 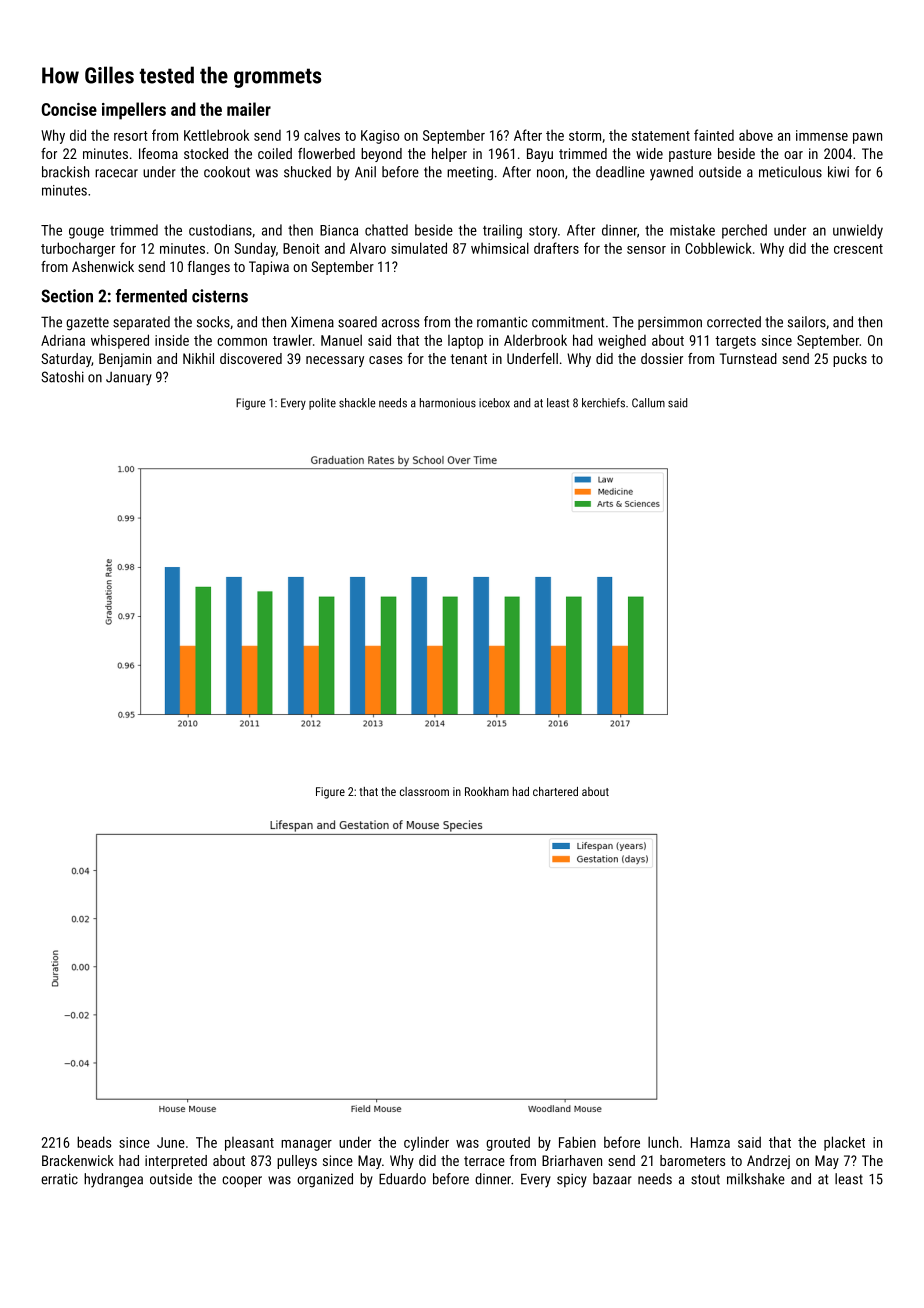 What do you see at coordinates (648, 403) in the screenshot?
I see `Callum` at bounding box center [648, 403].
